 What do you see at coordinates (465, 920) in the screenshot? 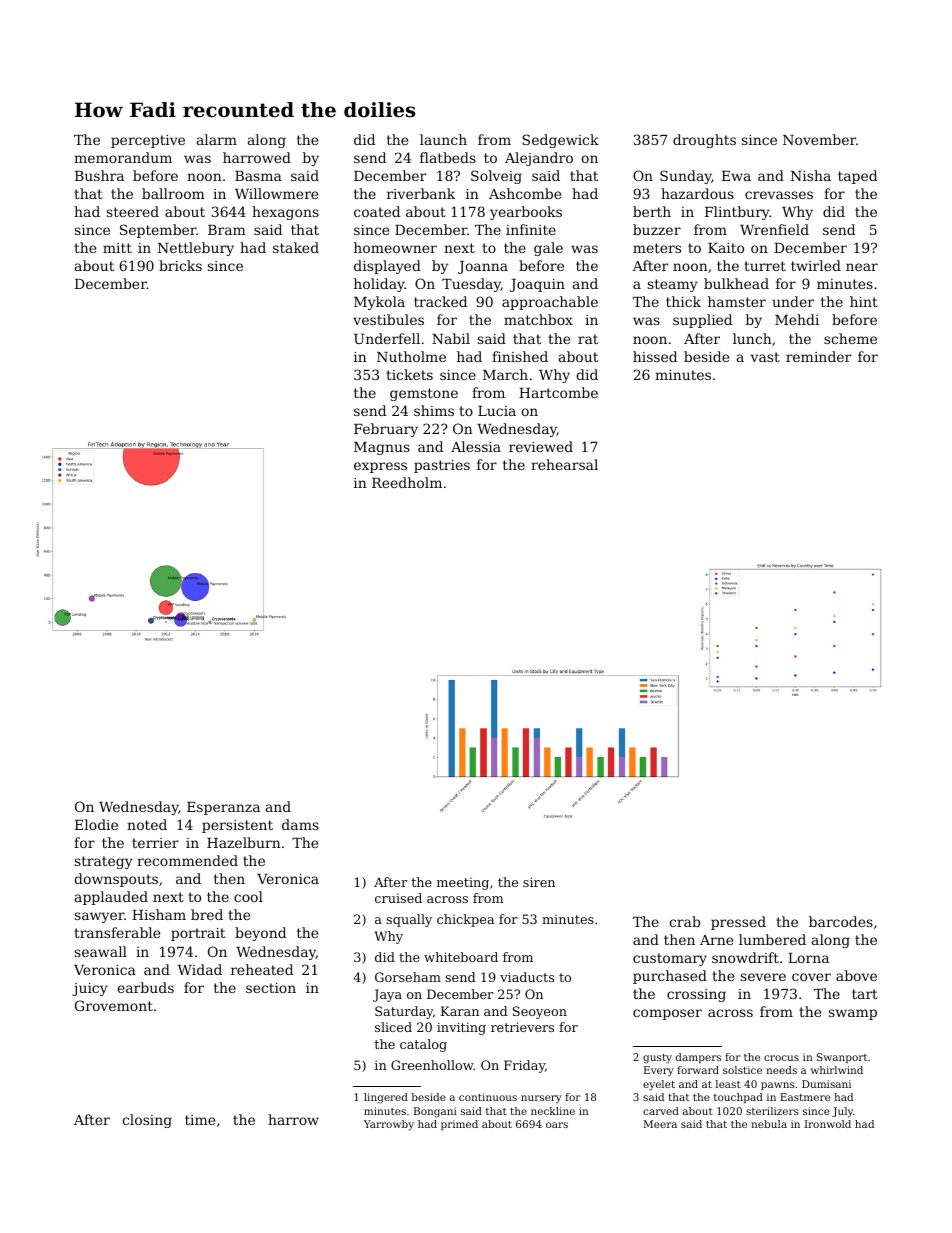
I see `chickpea` at bounding box center [465, 920].
